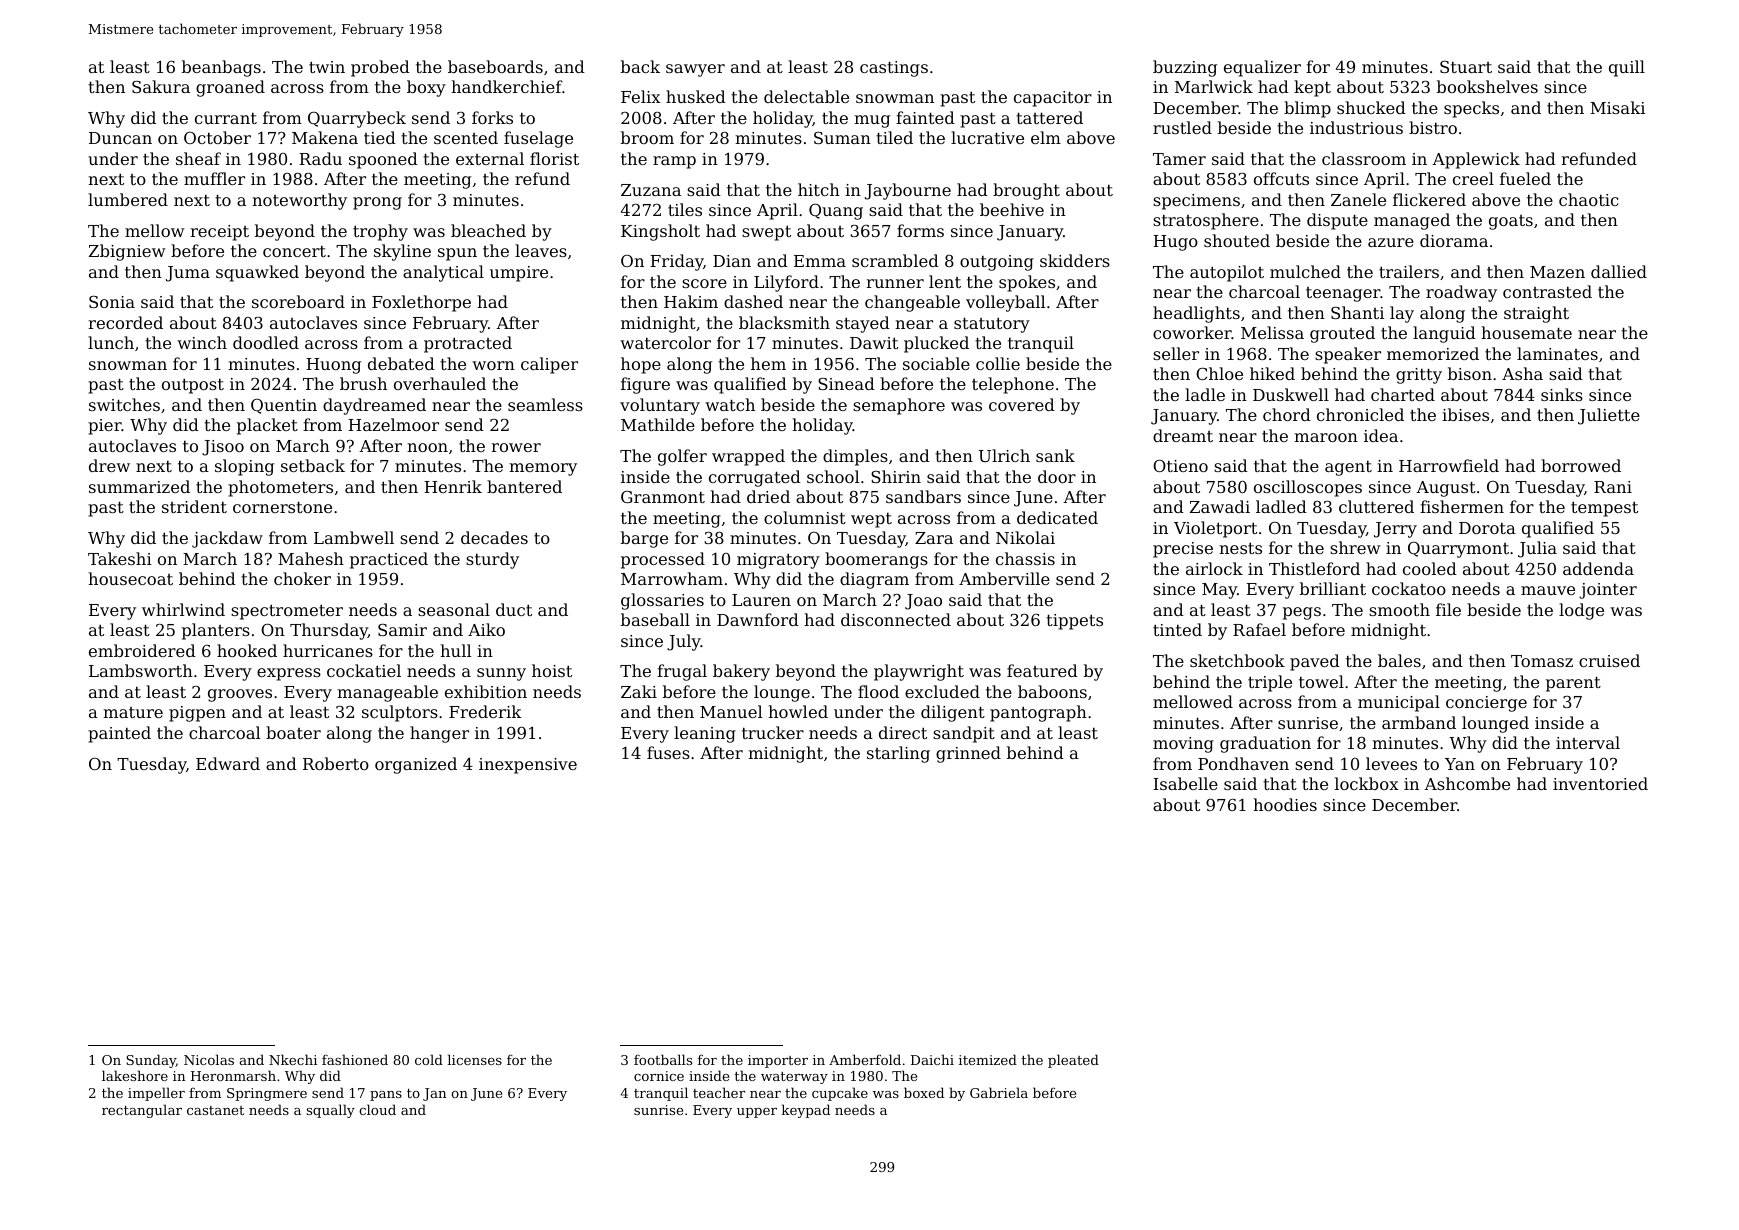 The width and height of the page is (1739, 1230). What do you see at coordinates (541, 250) in the page?
I see `leaves` at bounding box center [541, 250].
